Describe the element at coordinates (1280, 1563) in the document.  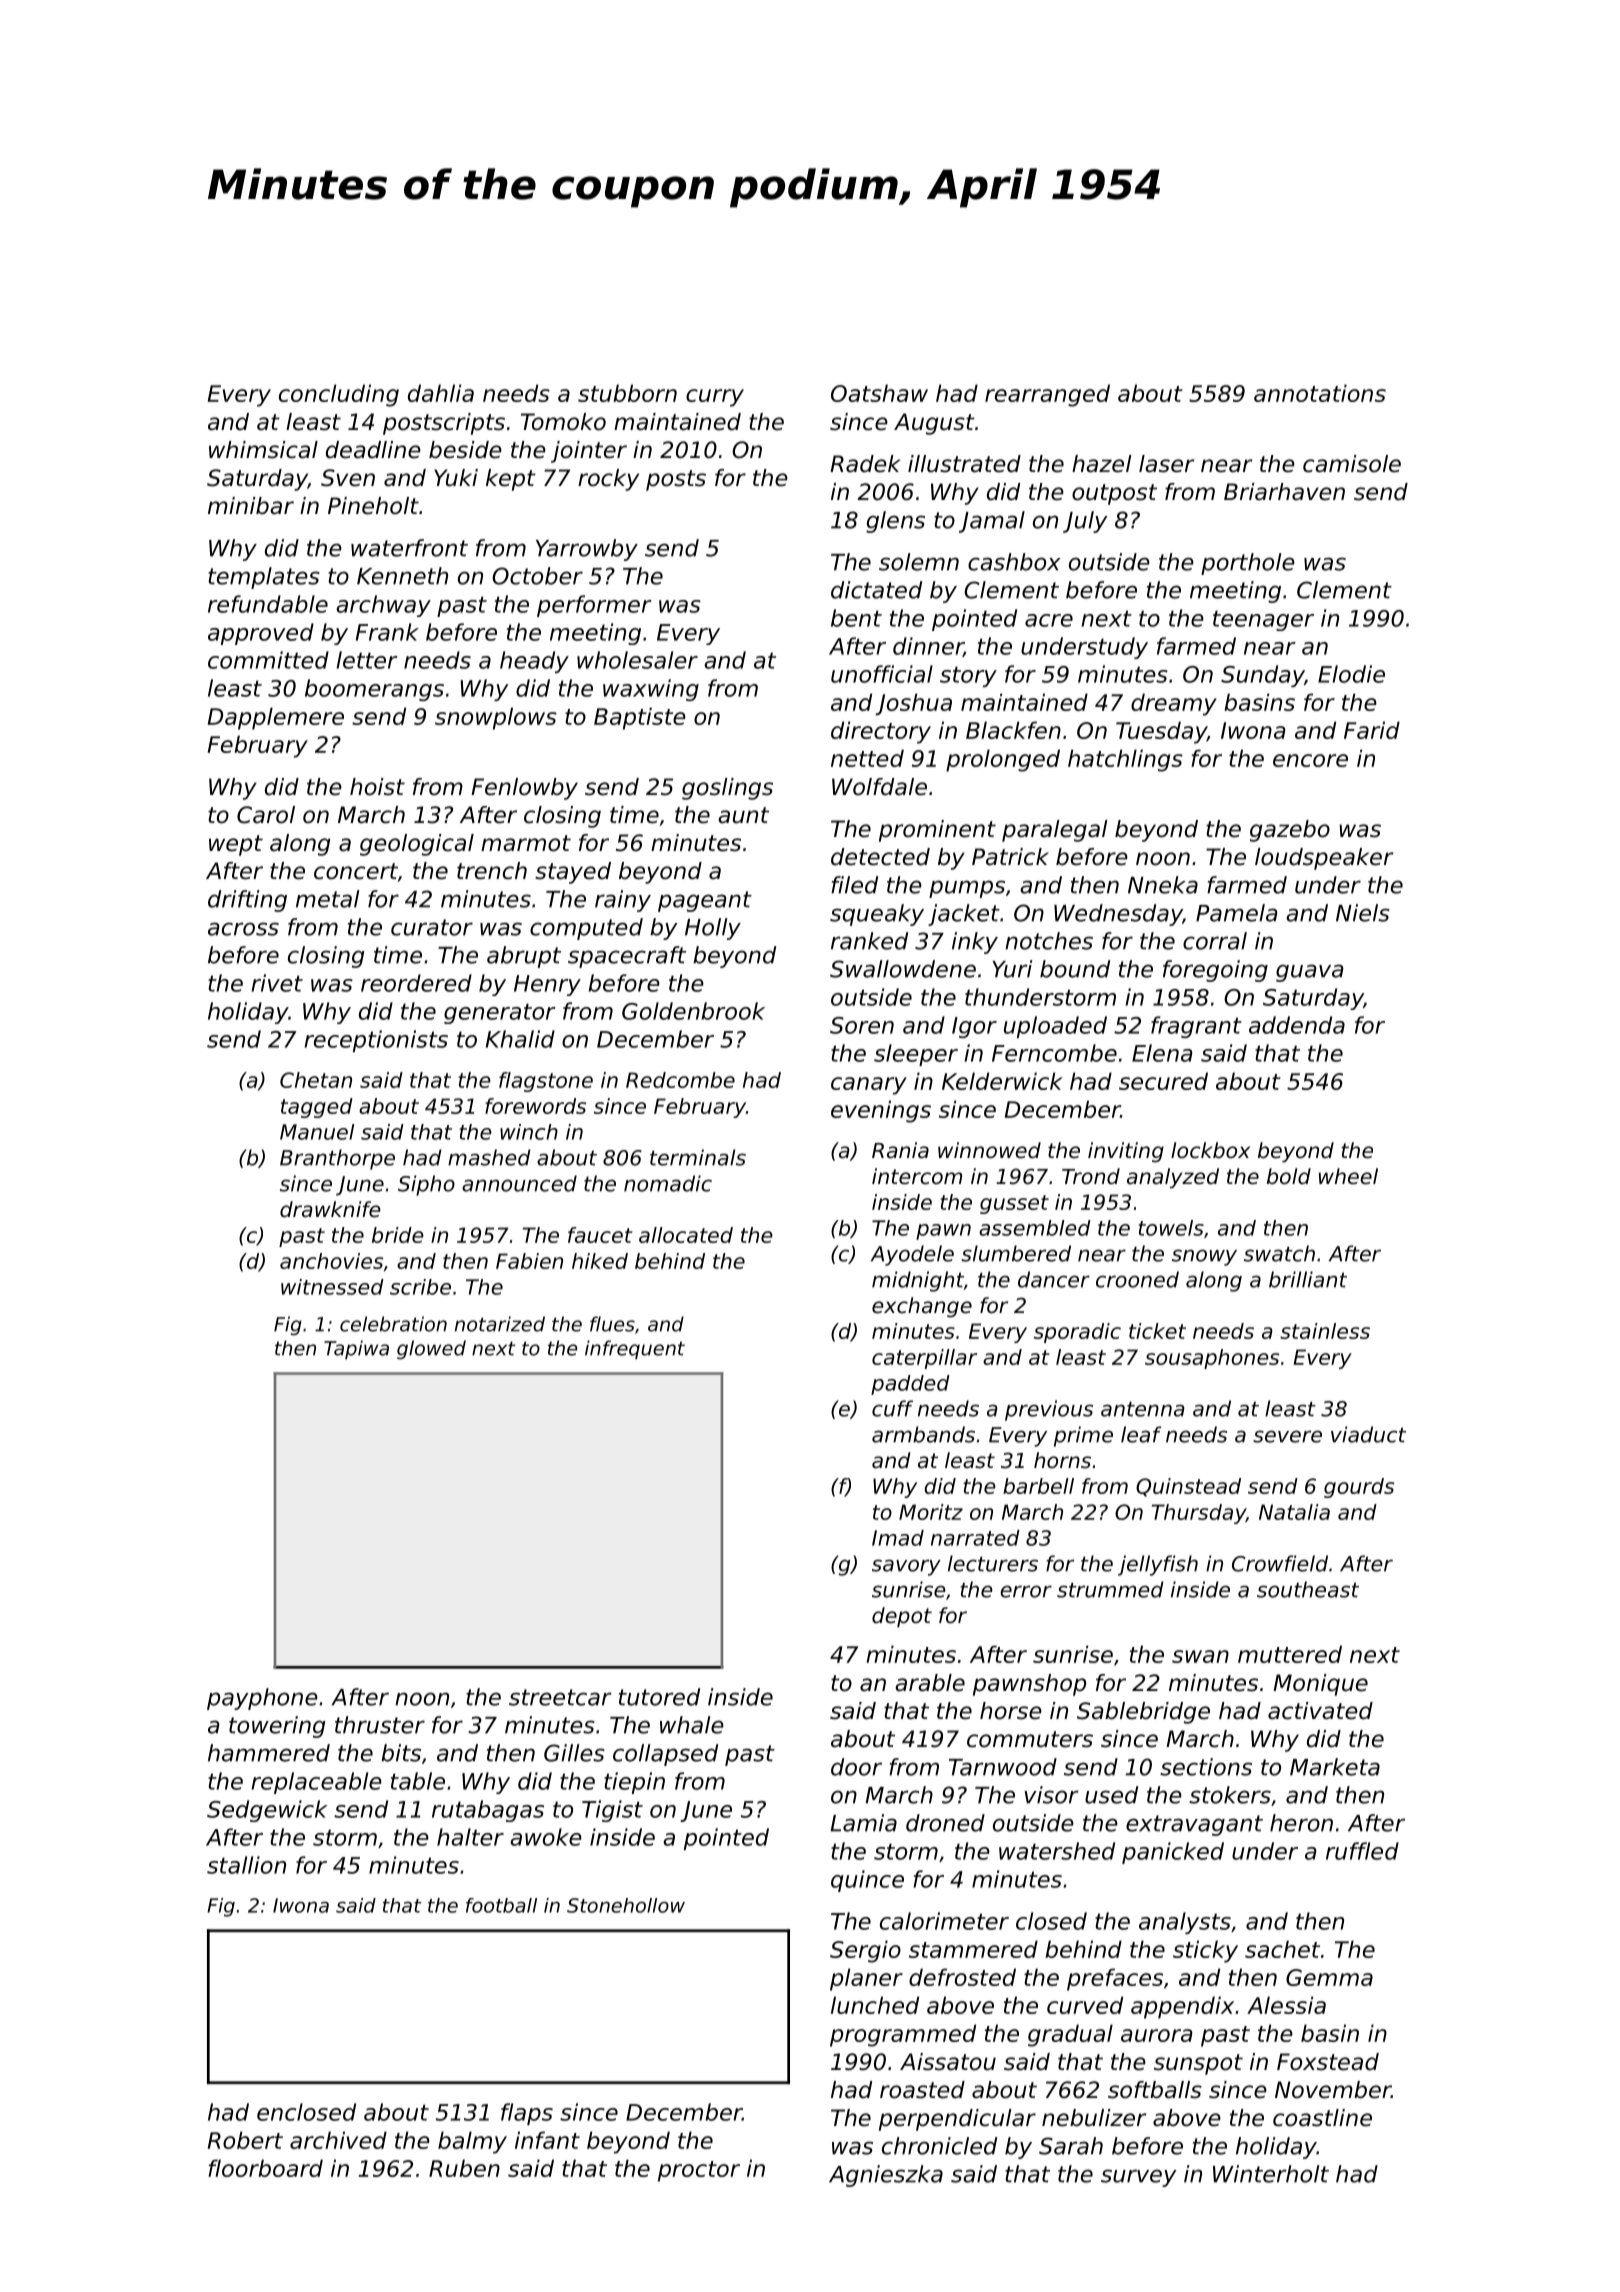
I see `Crowfield` at that location.
